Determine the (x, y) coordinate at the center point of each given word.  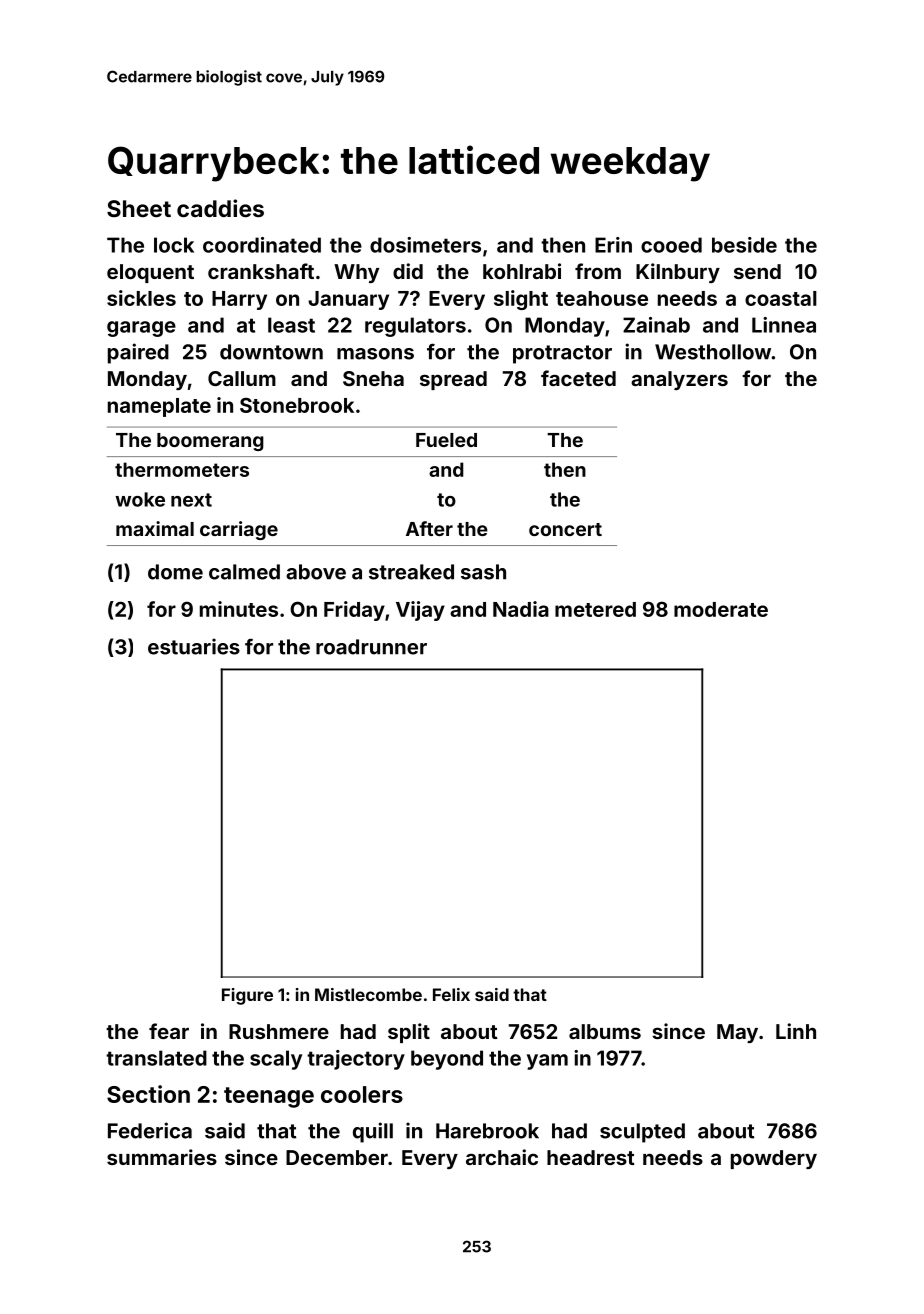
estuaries (194, 646)
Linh (796, 1031)
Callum (242, 378)
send (757, 271)
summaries (162, 1157)
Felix (451, 994)
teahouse (602, 298)
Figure (247, 996)
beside (744, 245)
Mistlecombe (368, 994)
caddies (220, 208)
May (737, 1033)
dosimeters (425, 245)
